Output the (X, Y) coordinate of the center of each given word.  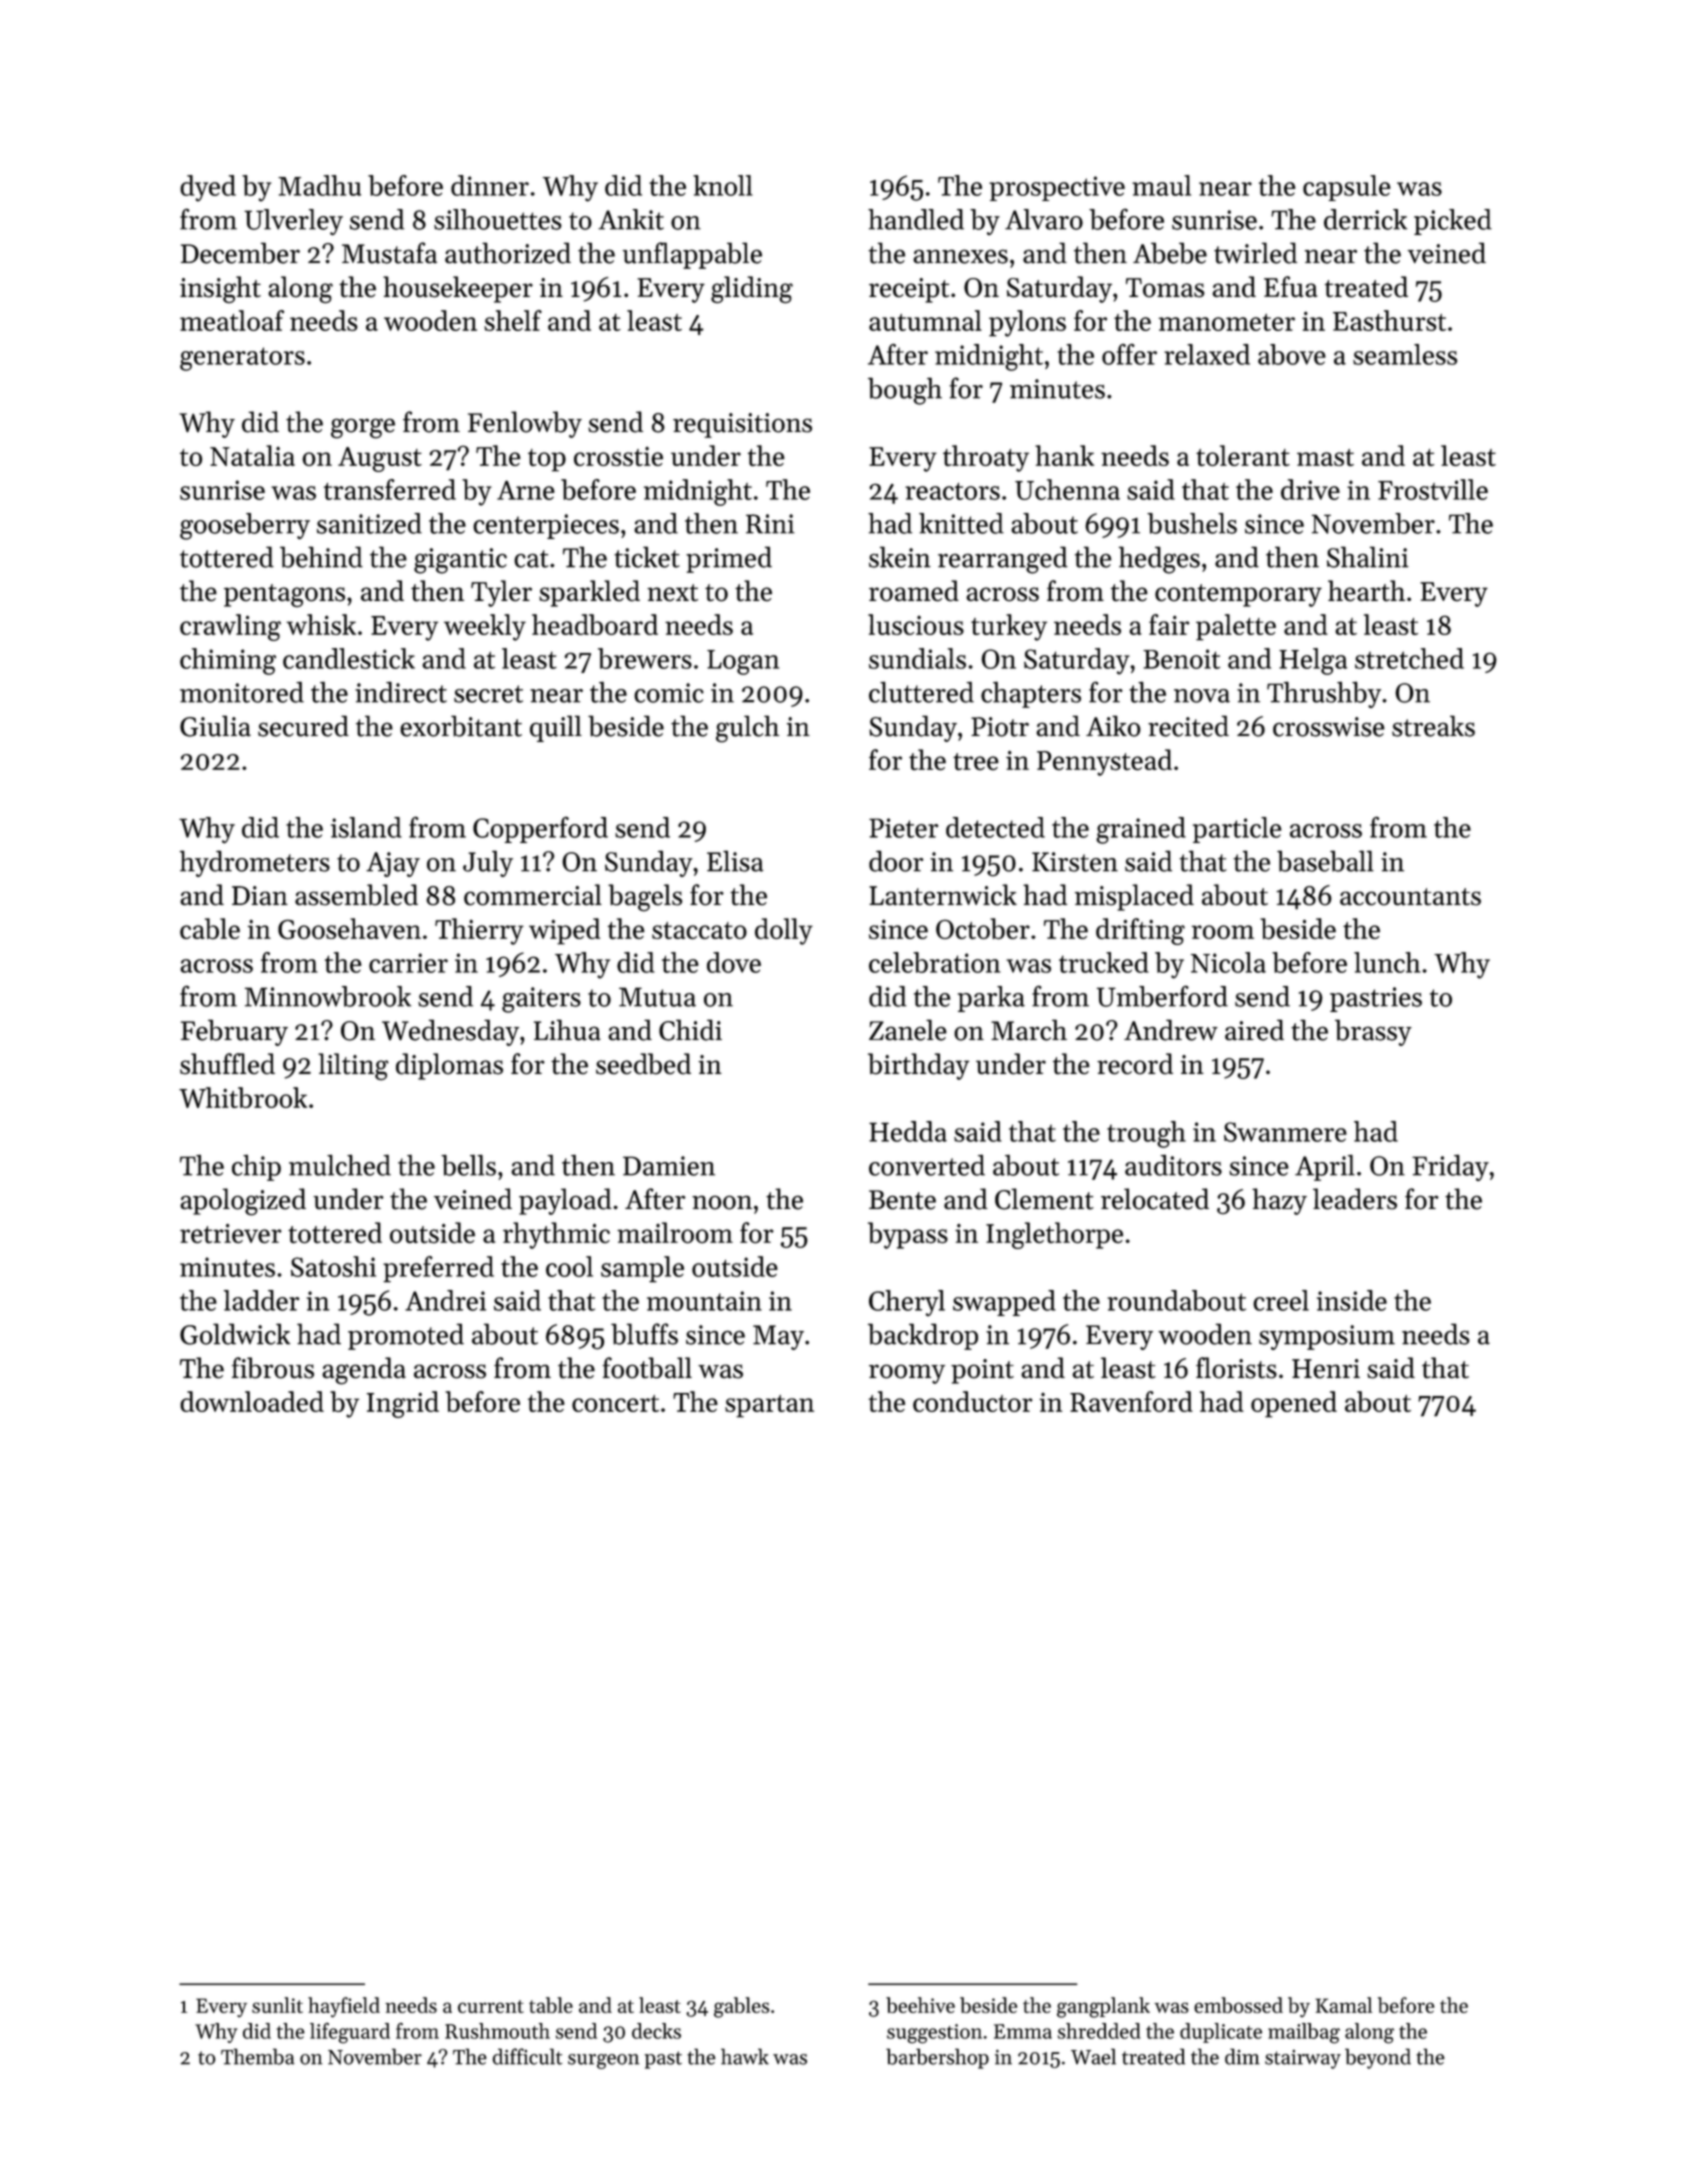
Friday (1450, 1168)
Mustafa (389, 253)
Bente (902, 1200)
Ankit (631, 219)
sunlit (277, 2005)
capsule (1346, 188)
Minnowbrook (328, 996)
